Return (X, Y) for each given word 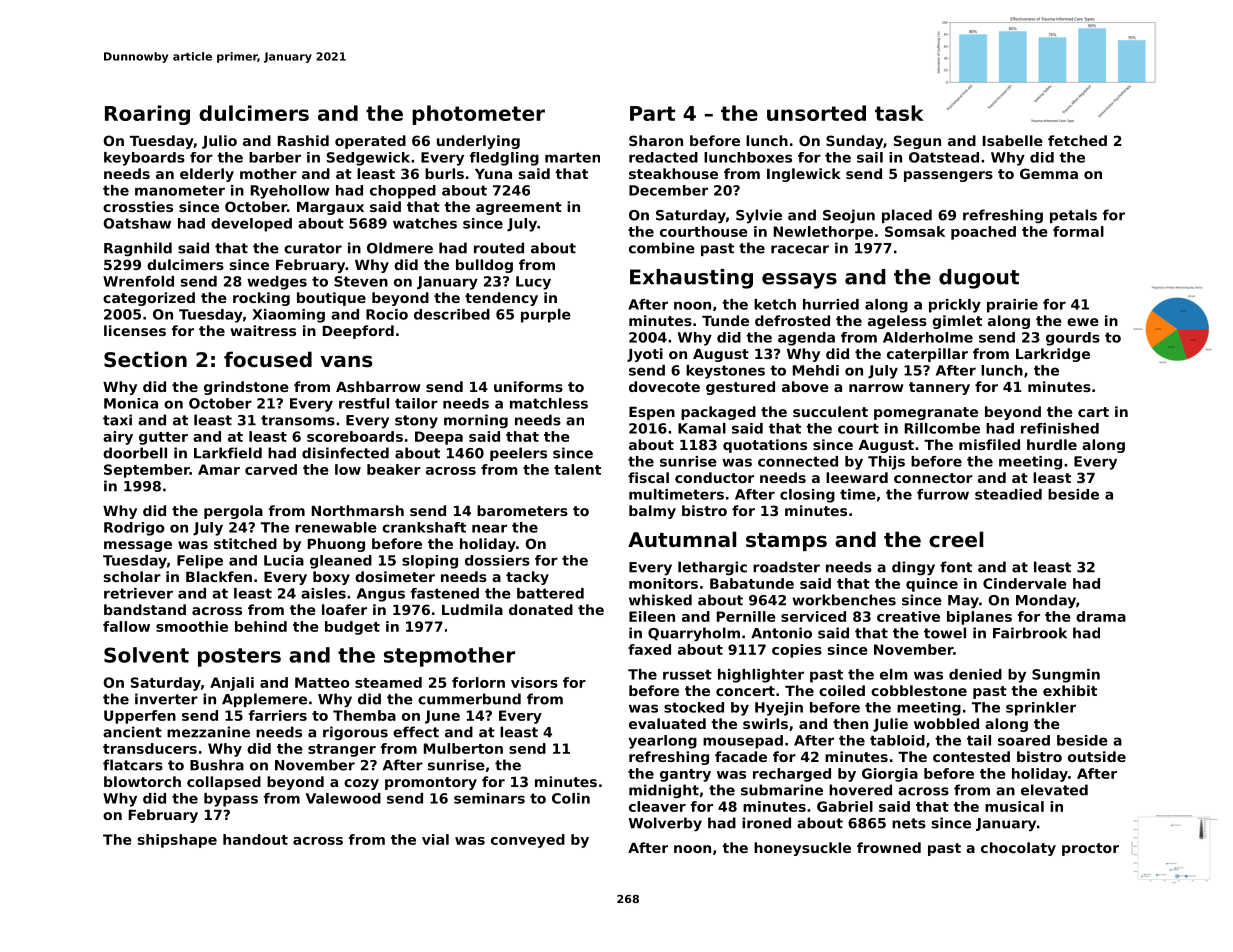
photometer (478, 115)
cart (1093, 412)
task (899, 113)
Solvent (146, 655)
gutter (163, 438)
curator (313, 248)
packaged (718, 413)
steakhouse (673, 173)
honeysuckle (802, 849)
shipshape (177, 841)
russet (687, 674)
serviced (813, 616)
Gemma (1049, 173)
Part (652, 113)
